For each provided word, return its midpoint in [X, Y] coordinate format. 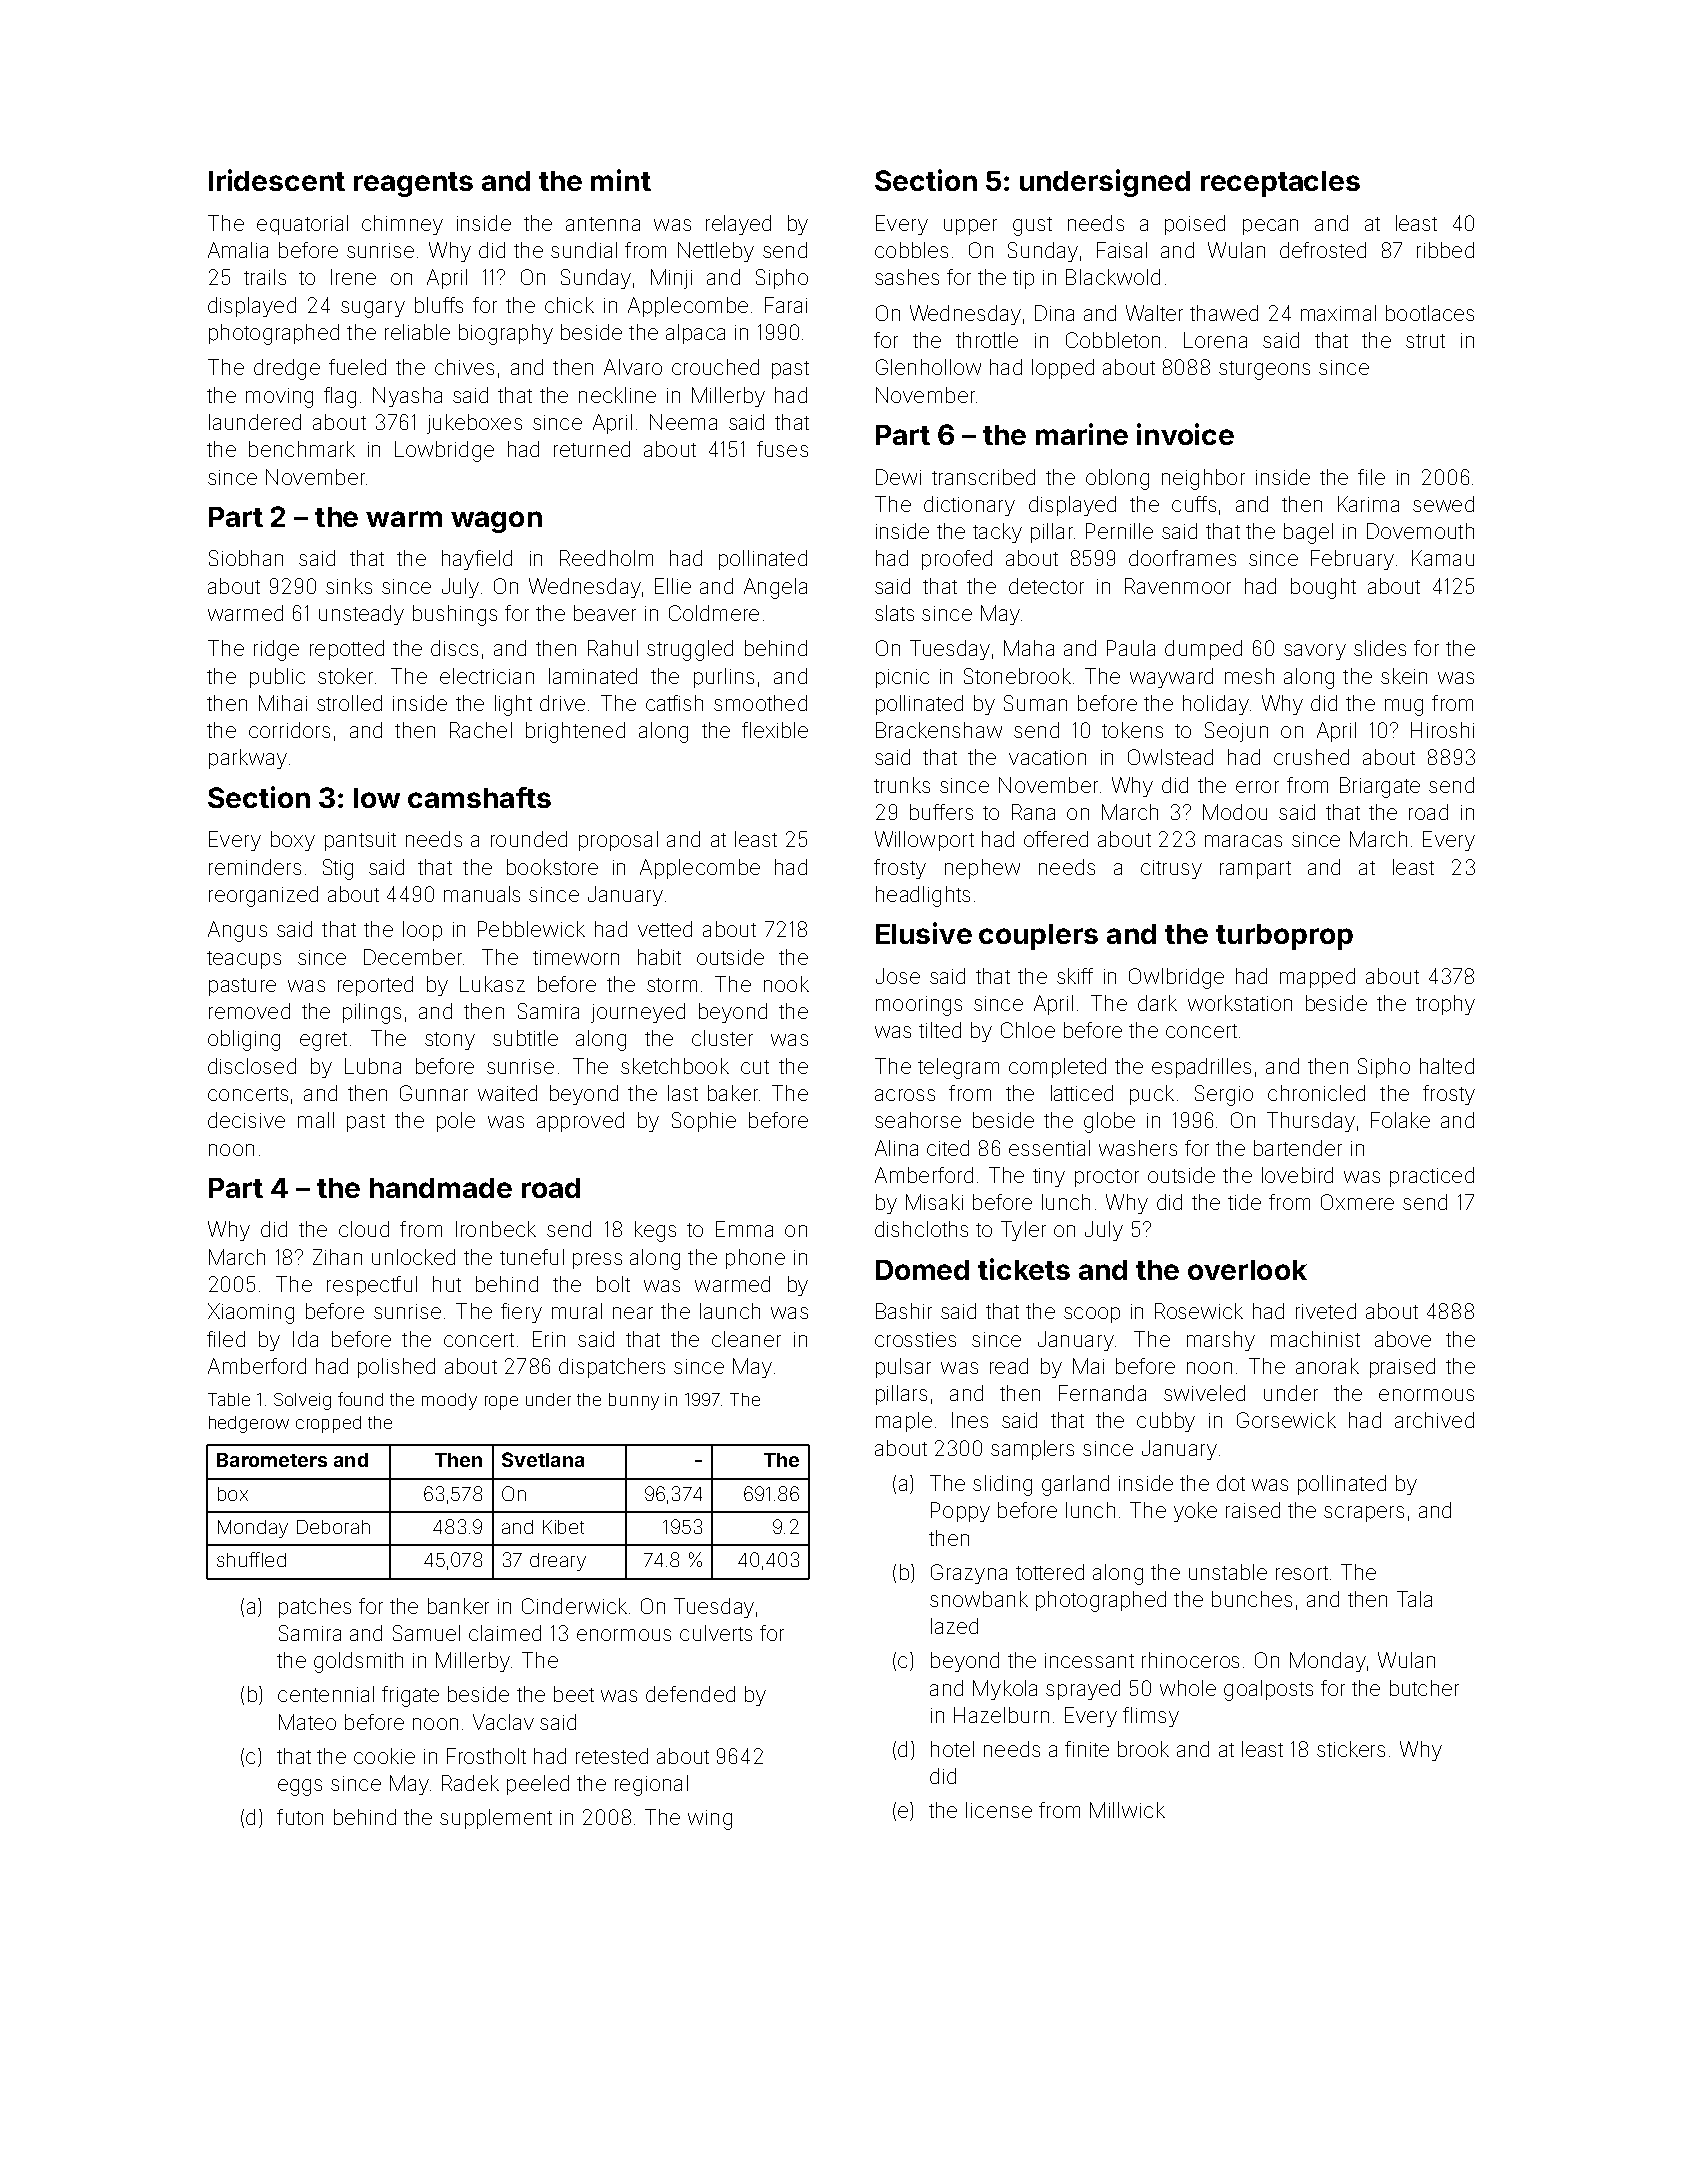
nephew [982, 869]
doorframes [1182, 558]
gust [1032, 226]
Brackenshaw [939, 730]
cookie [384, 1756]
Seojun [1236, 732]
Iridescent [277, 180]
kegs [655, 1231]
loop [422, 931]
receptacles [1280, 184]
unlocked [413, 1257]
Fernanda [1102, 1393]
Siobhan [246, 558]
